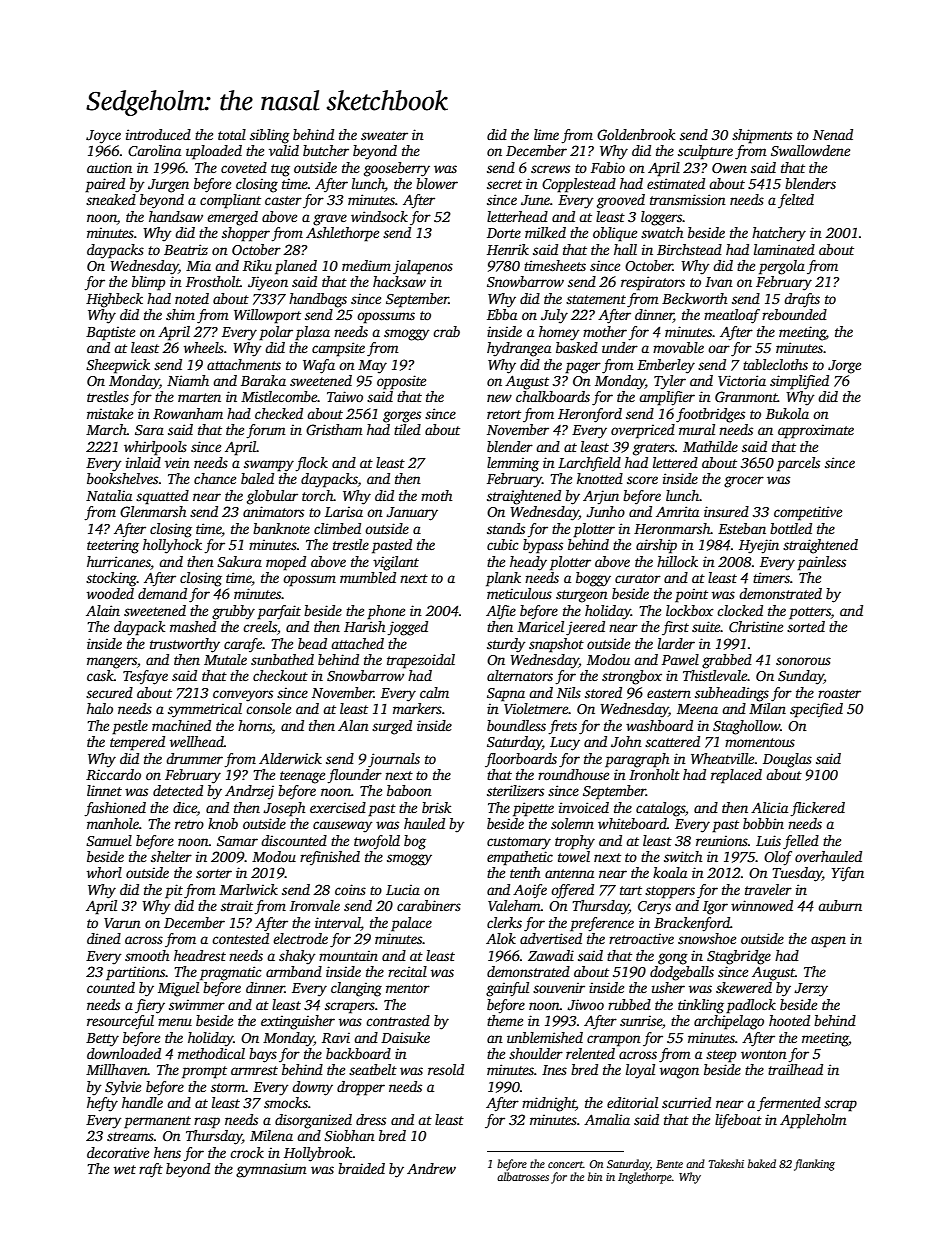 The height and width of the image is (1233, 952). I want to click on squatted, so click(162, 497).
